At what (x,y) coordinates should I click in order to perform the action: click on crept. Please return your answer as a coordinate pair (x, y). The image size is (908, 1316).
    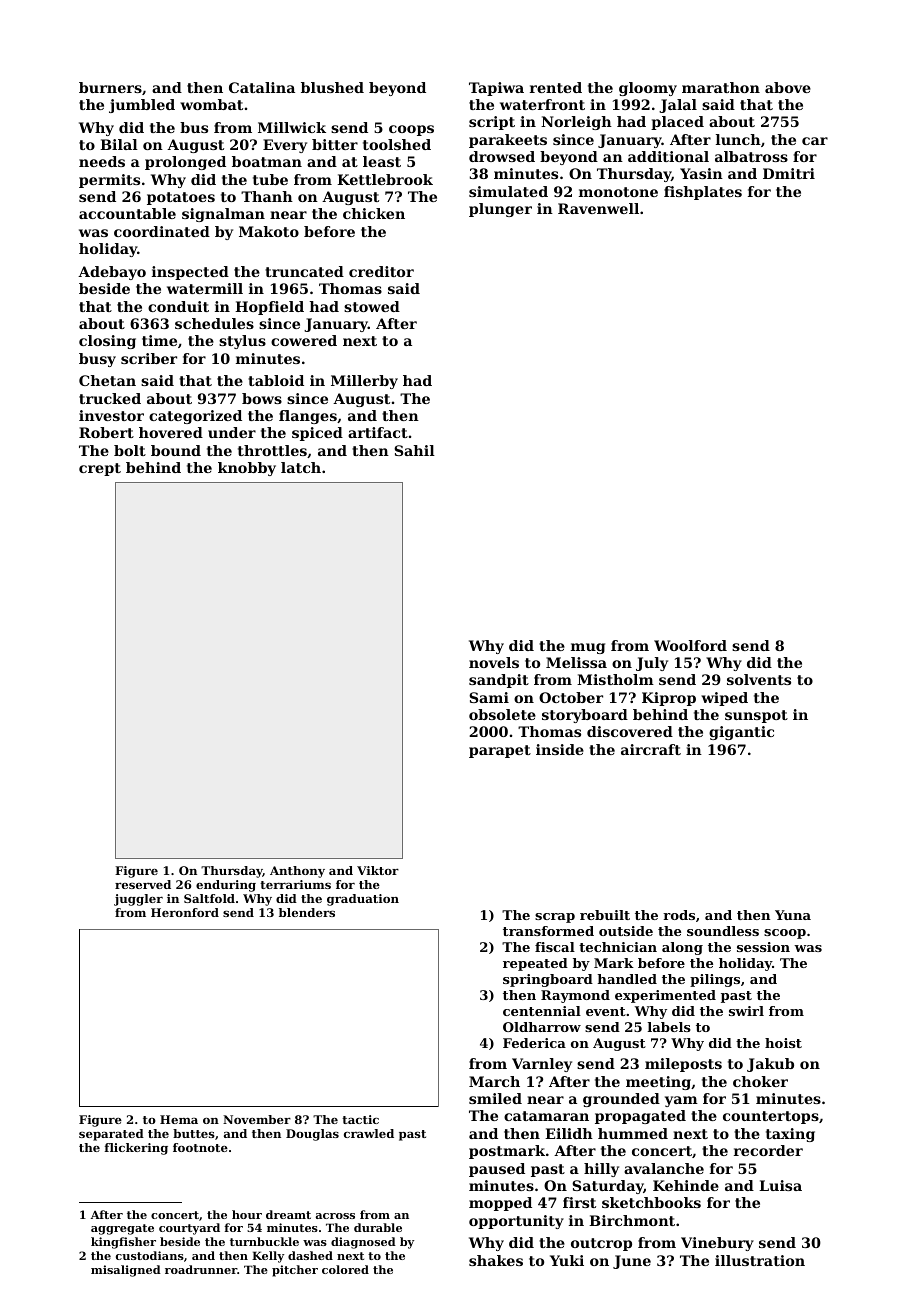
    Looking at the image, I should click on (100, 469).
